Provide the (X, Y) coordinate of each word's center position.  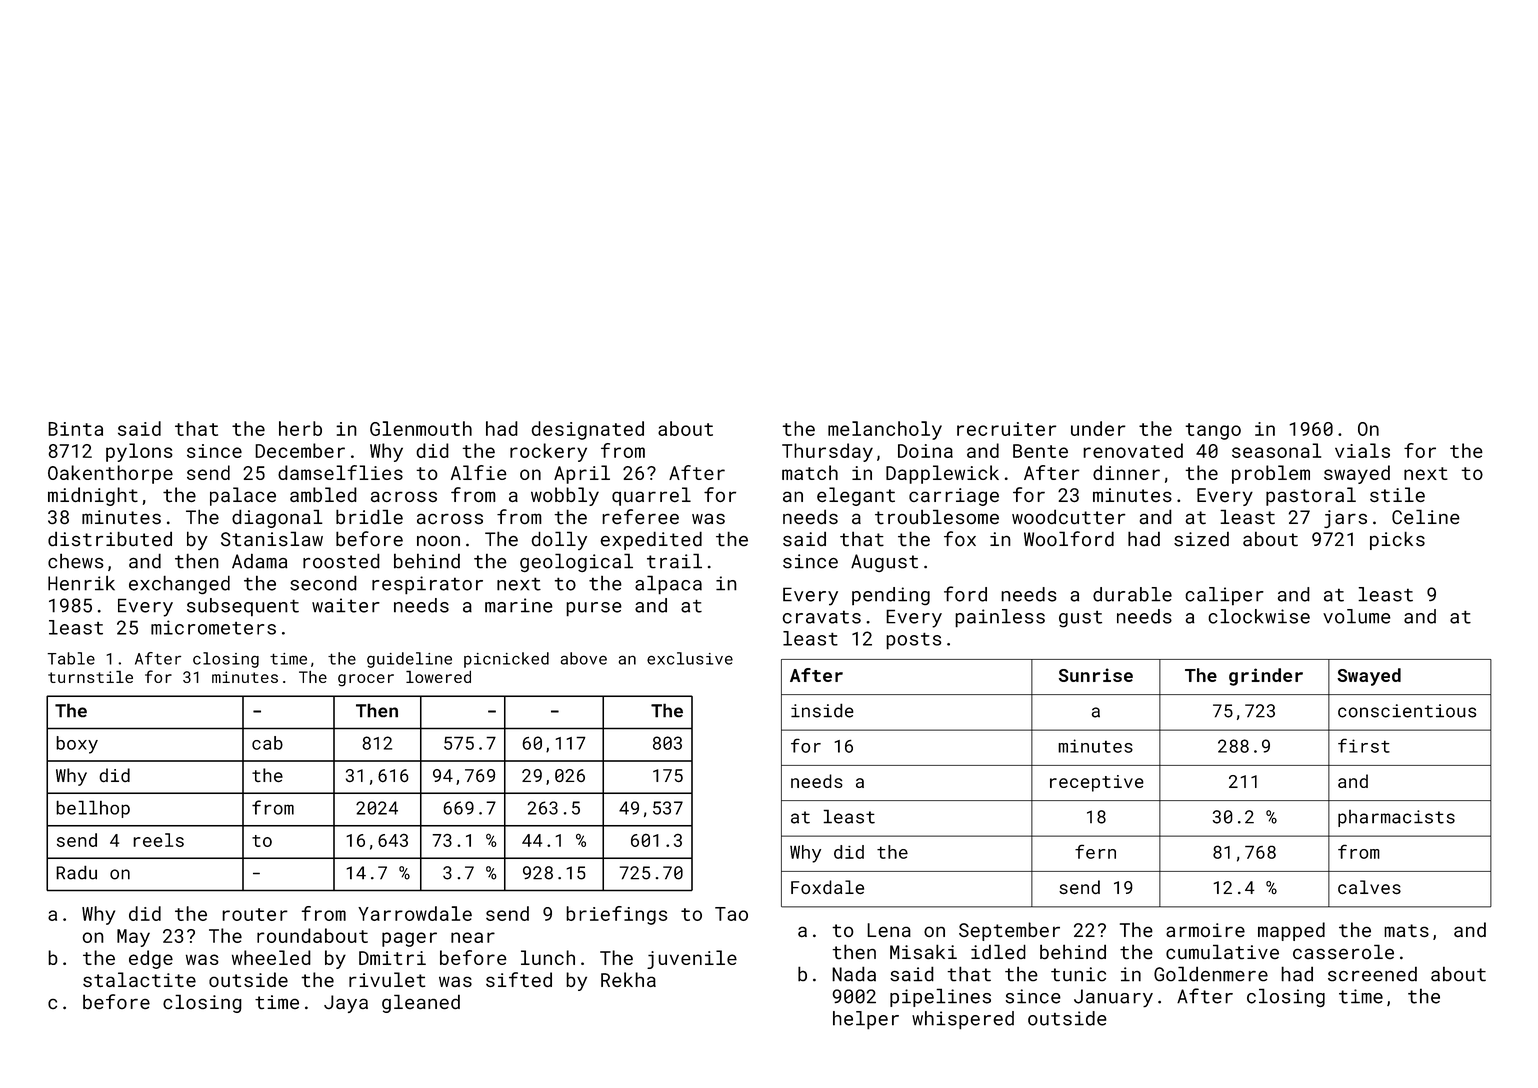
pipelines (940, 997)
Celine (1426, 516)
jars (1345, 519)
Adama (259, 561)
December (300, 450)
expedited (651, 540)
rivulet (387, 979)
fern (1095, 851)
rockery (548, 452)
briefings (616, 915)
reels (158, 840)
